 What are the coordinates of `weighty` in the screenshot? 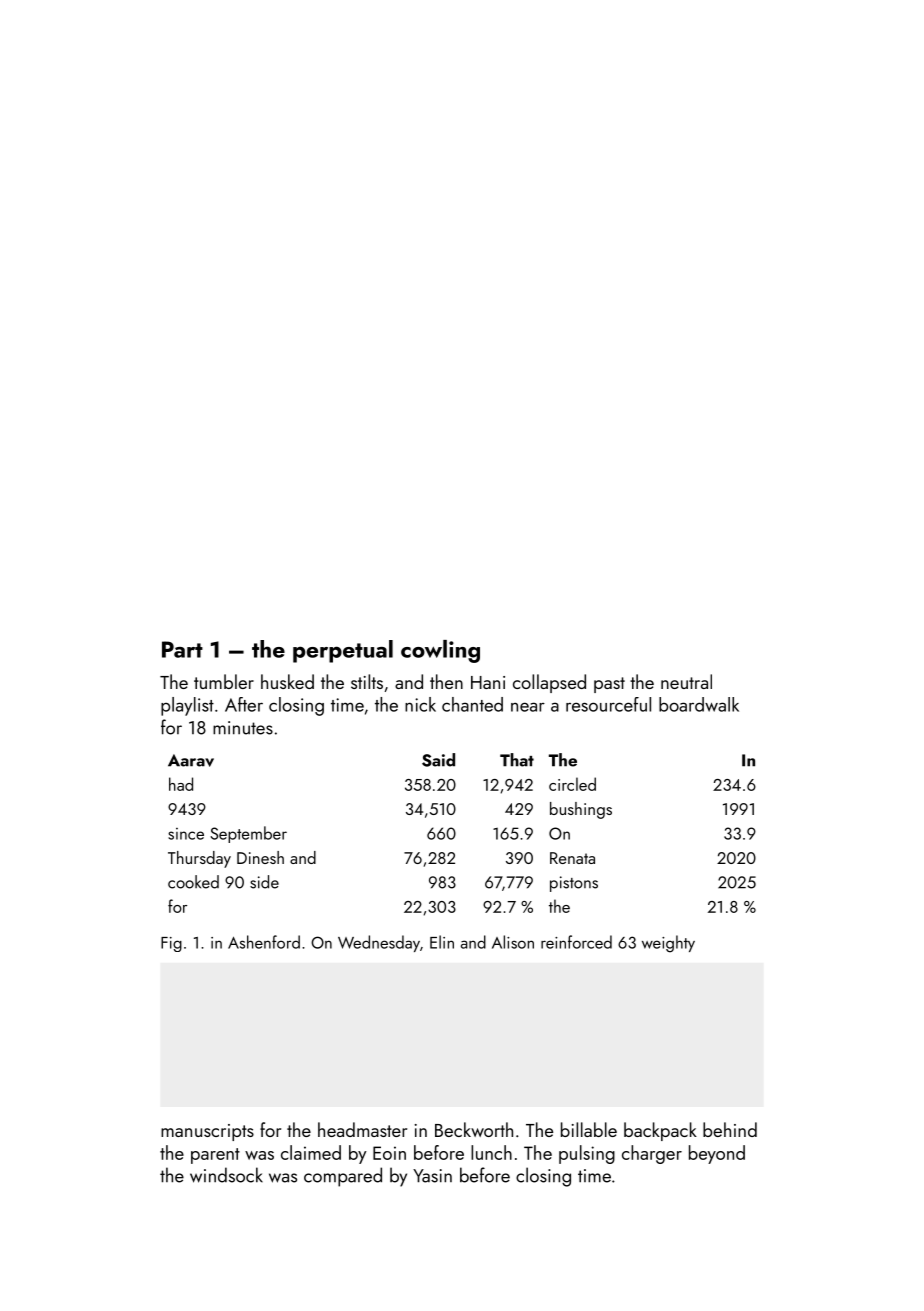 It's located at (668, 944).
